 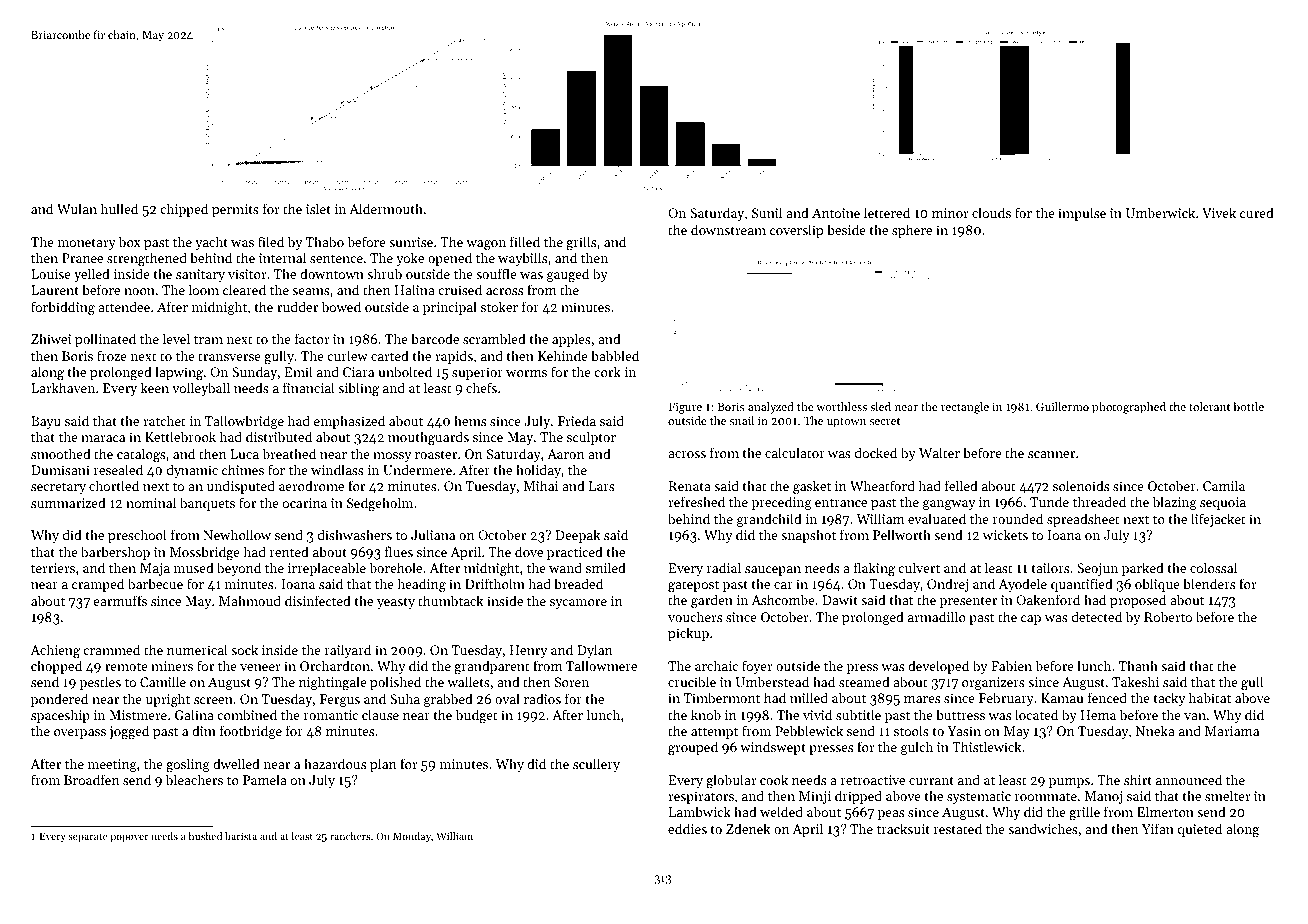 I want to click on sculptor, so click(x=591, y=438).
